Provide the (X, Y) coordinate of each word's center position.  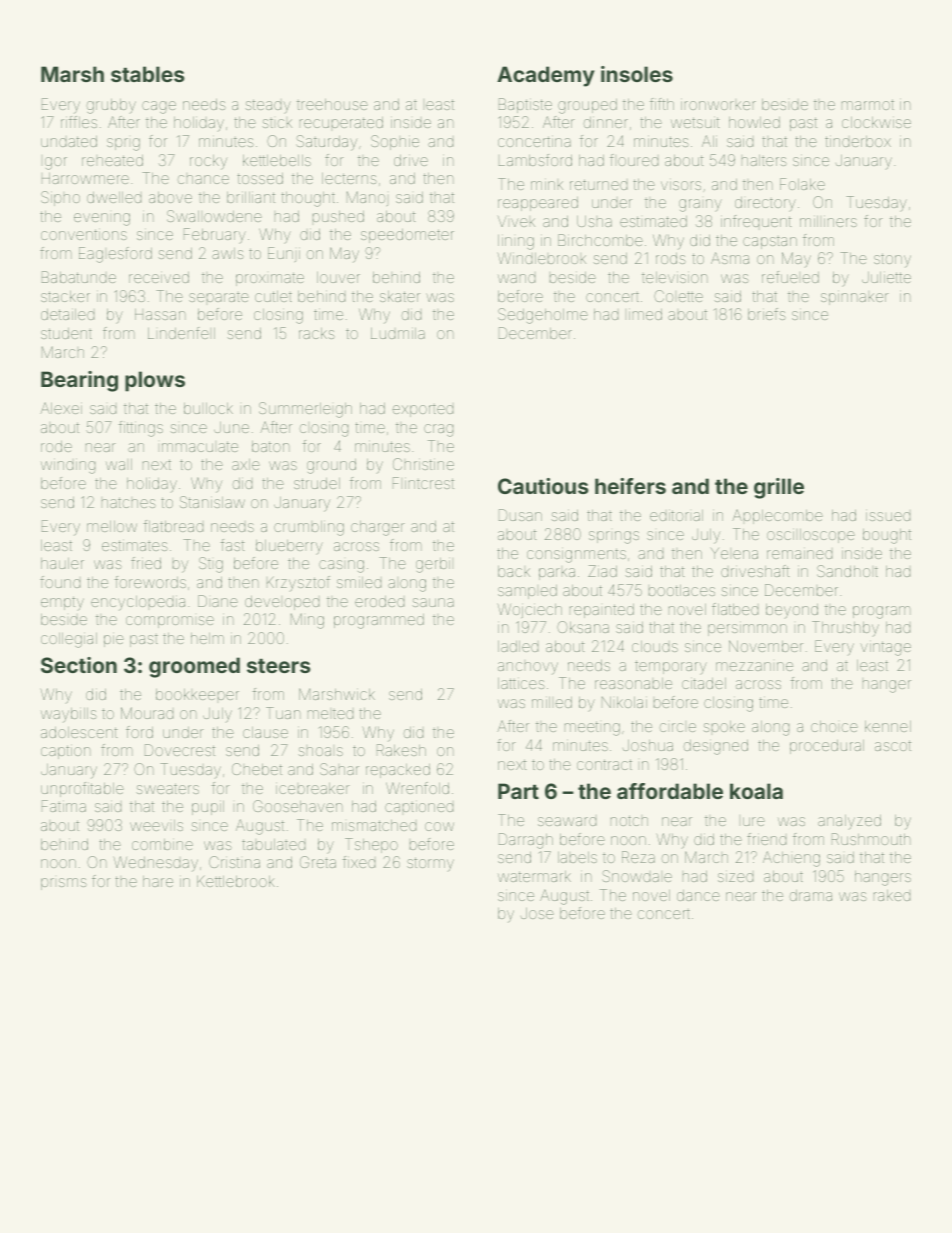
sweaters (167, 788)
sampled (527, 592)
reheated (112, 160)
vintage (886, 648)
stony (892, 260)
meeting (592, 728)
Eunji (284, 254)
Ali (709, 141)
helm (207, 638)
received (159, 277)
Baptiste (525, 105)
